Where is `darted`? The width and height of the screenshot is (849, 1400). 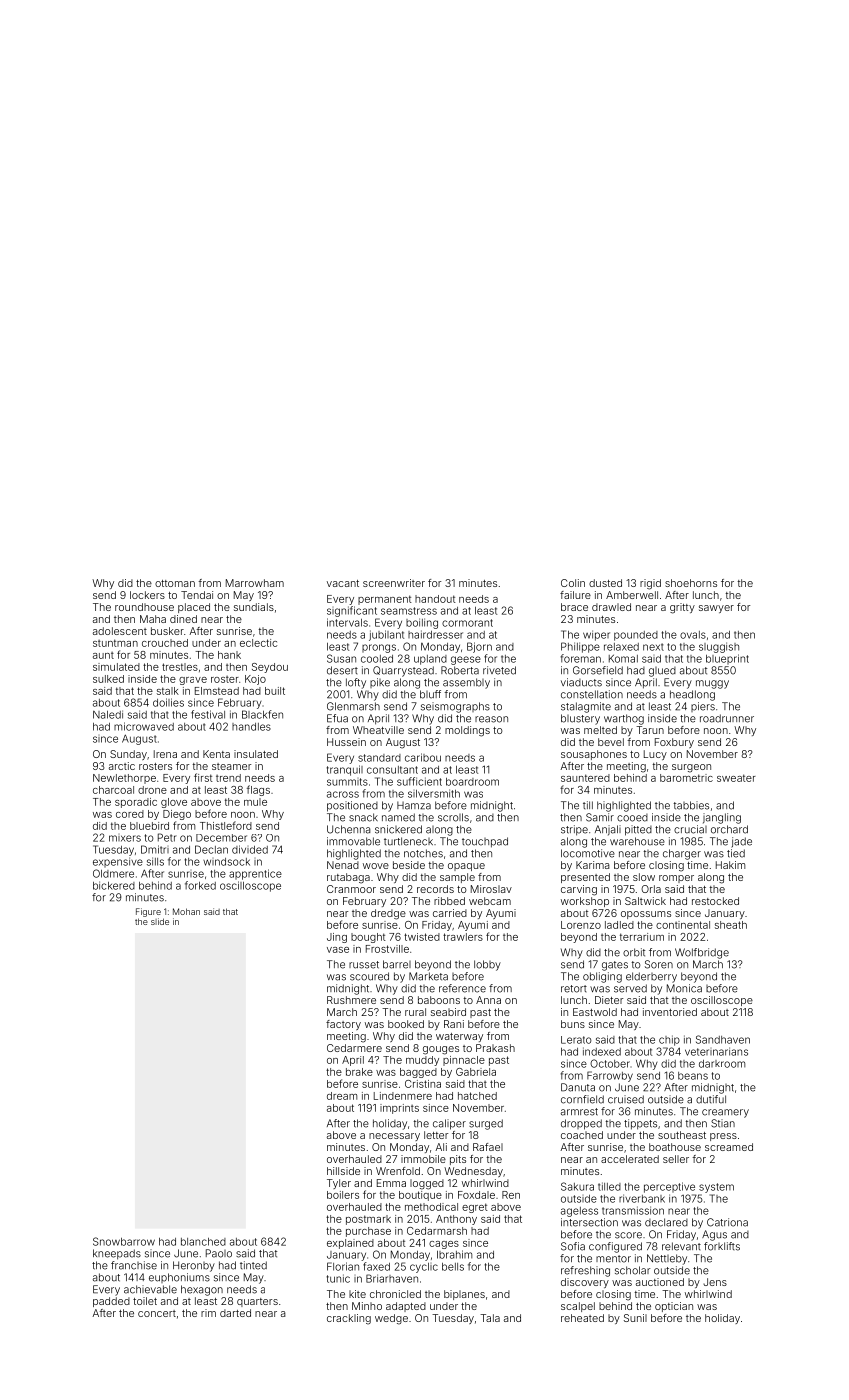
darted is located at coordinates (235, 1313).
